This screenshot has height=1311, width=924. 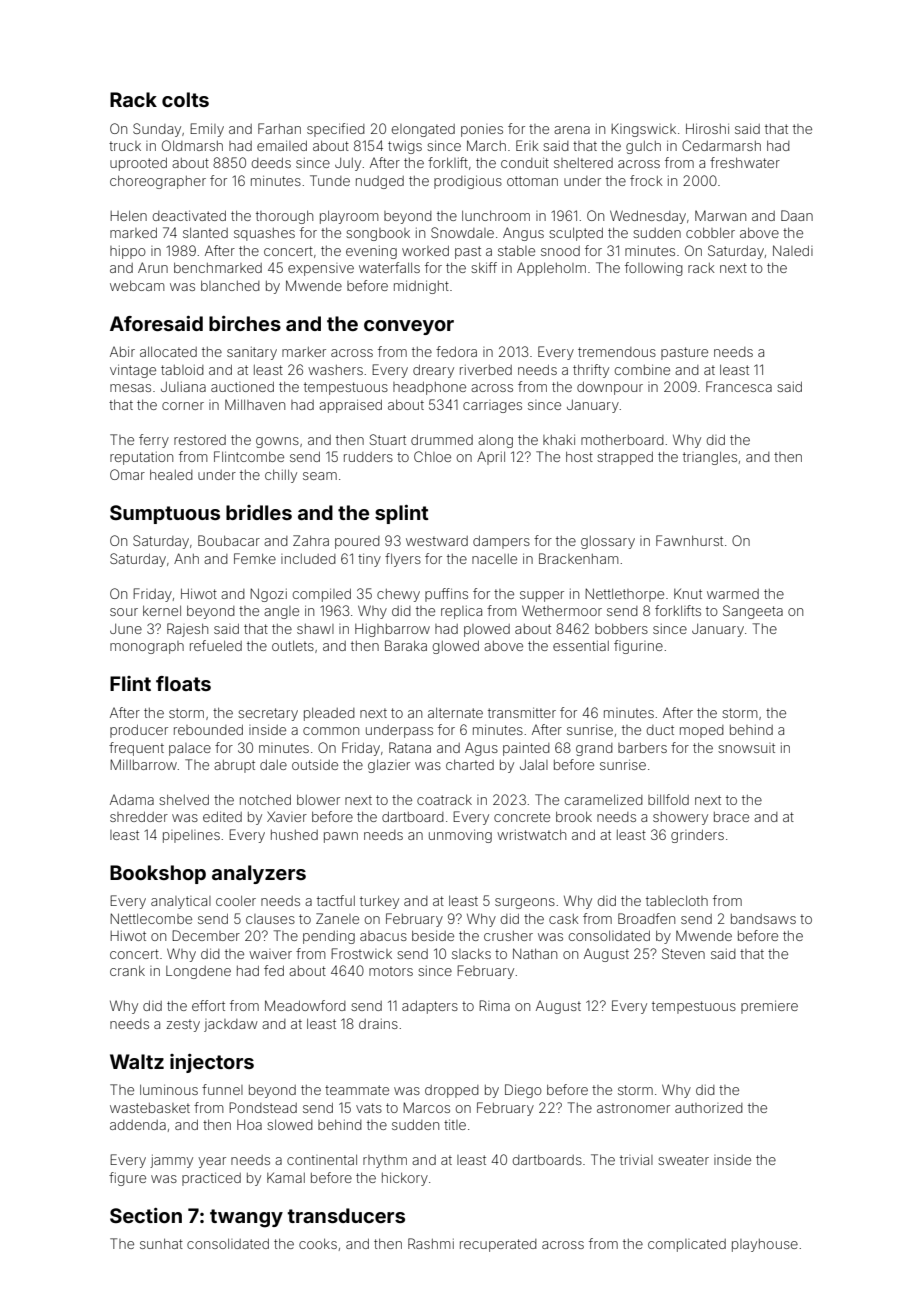 I want to click on playhouse, so click(x=765, y=1245).
